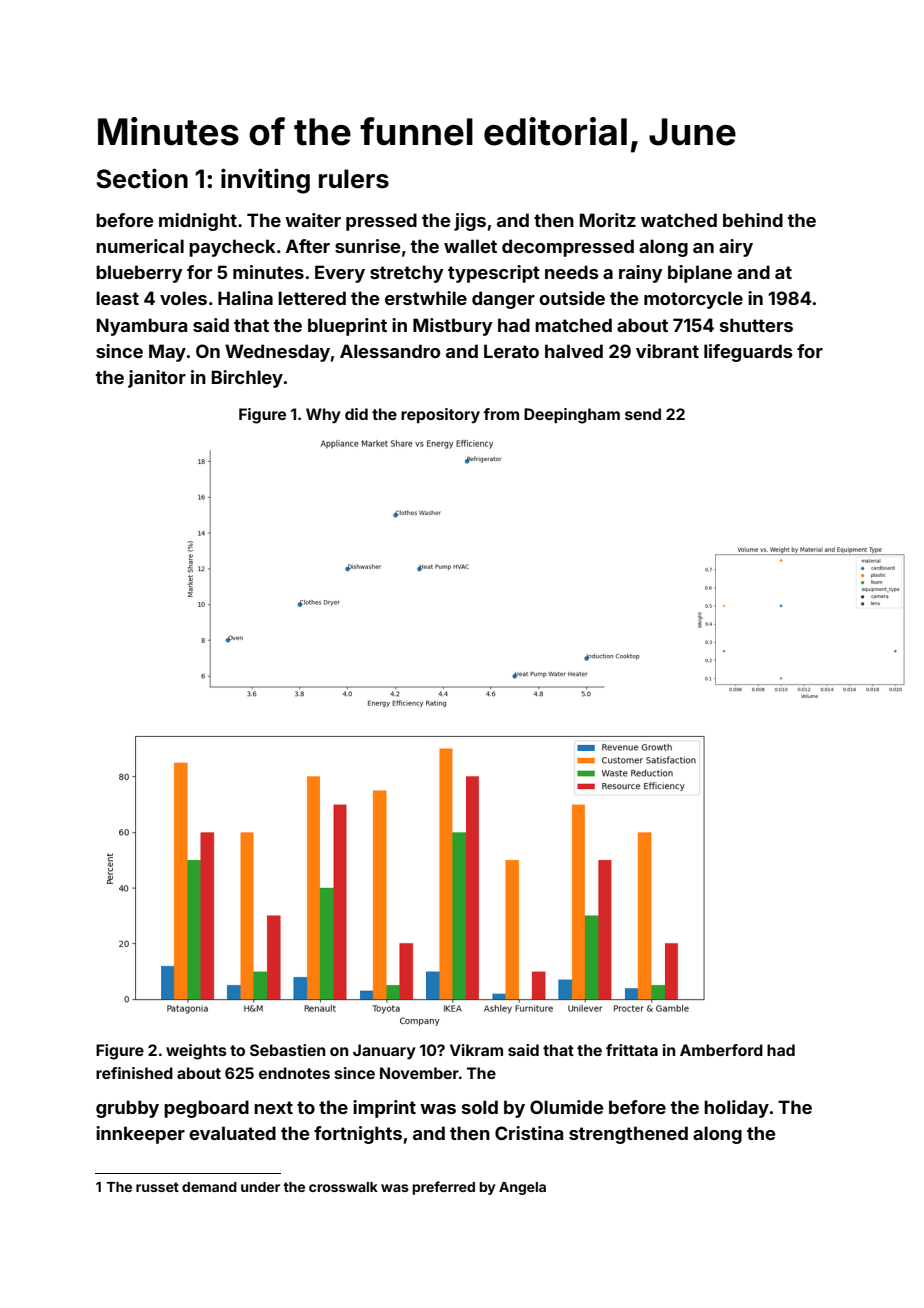 The height and width of the screenshot is (1308, 924). What do you see at coordinates (273, 1107) in the screenshot?
I see `next` at bounding box center [273, 1107].
